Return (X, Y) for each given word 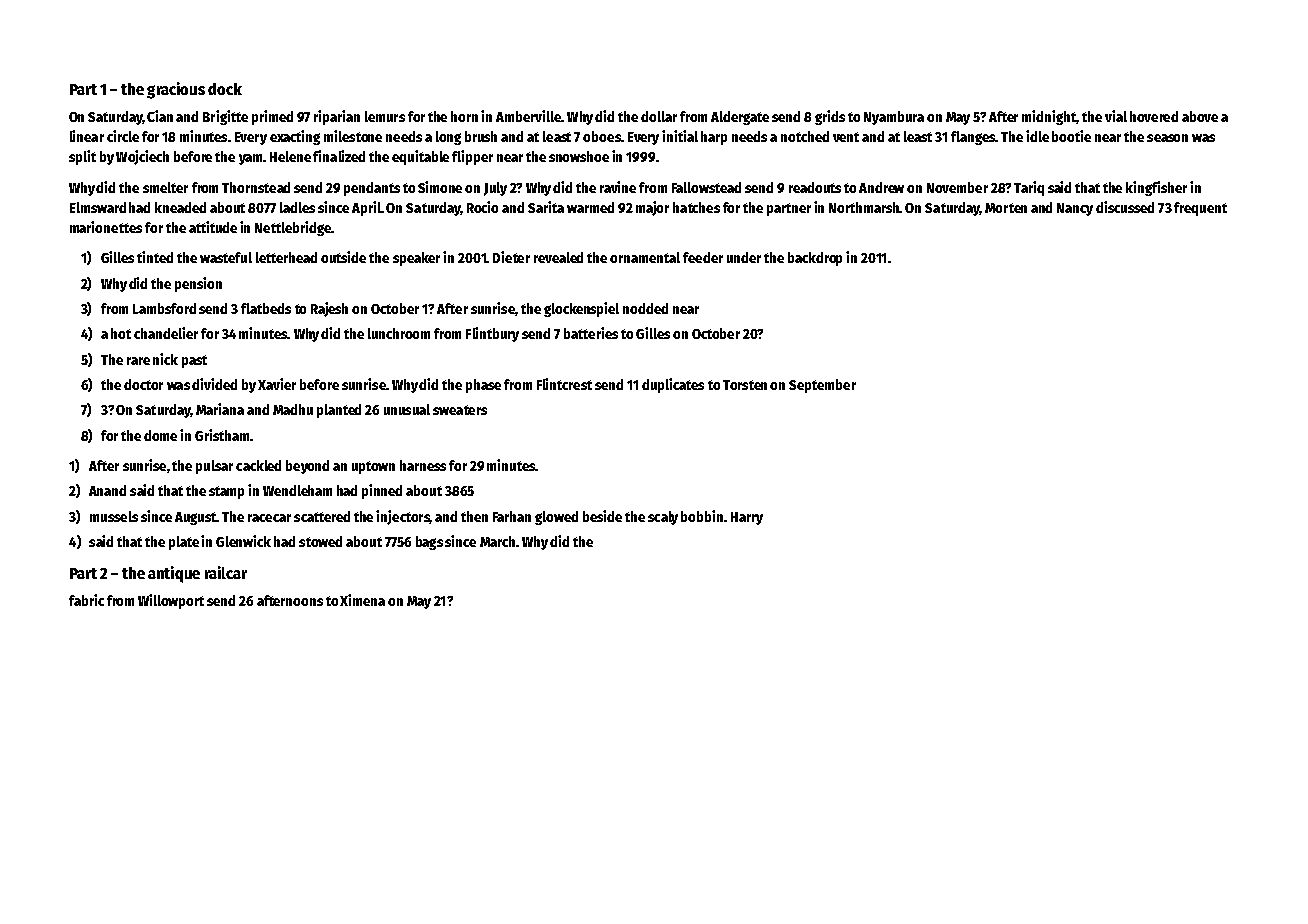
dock (225, 89)
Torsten (745, 385)
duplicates (673, 385)
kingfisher (1156, 188)
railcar (226, 572)
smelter (165, 187)
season (1167, 138)
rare (138, 361)
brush (481, 136)
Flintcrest (564, 384)
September (822, 386)
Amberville (528, 116)
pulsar (214, 467)
